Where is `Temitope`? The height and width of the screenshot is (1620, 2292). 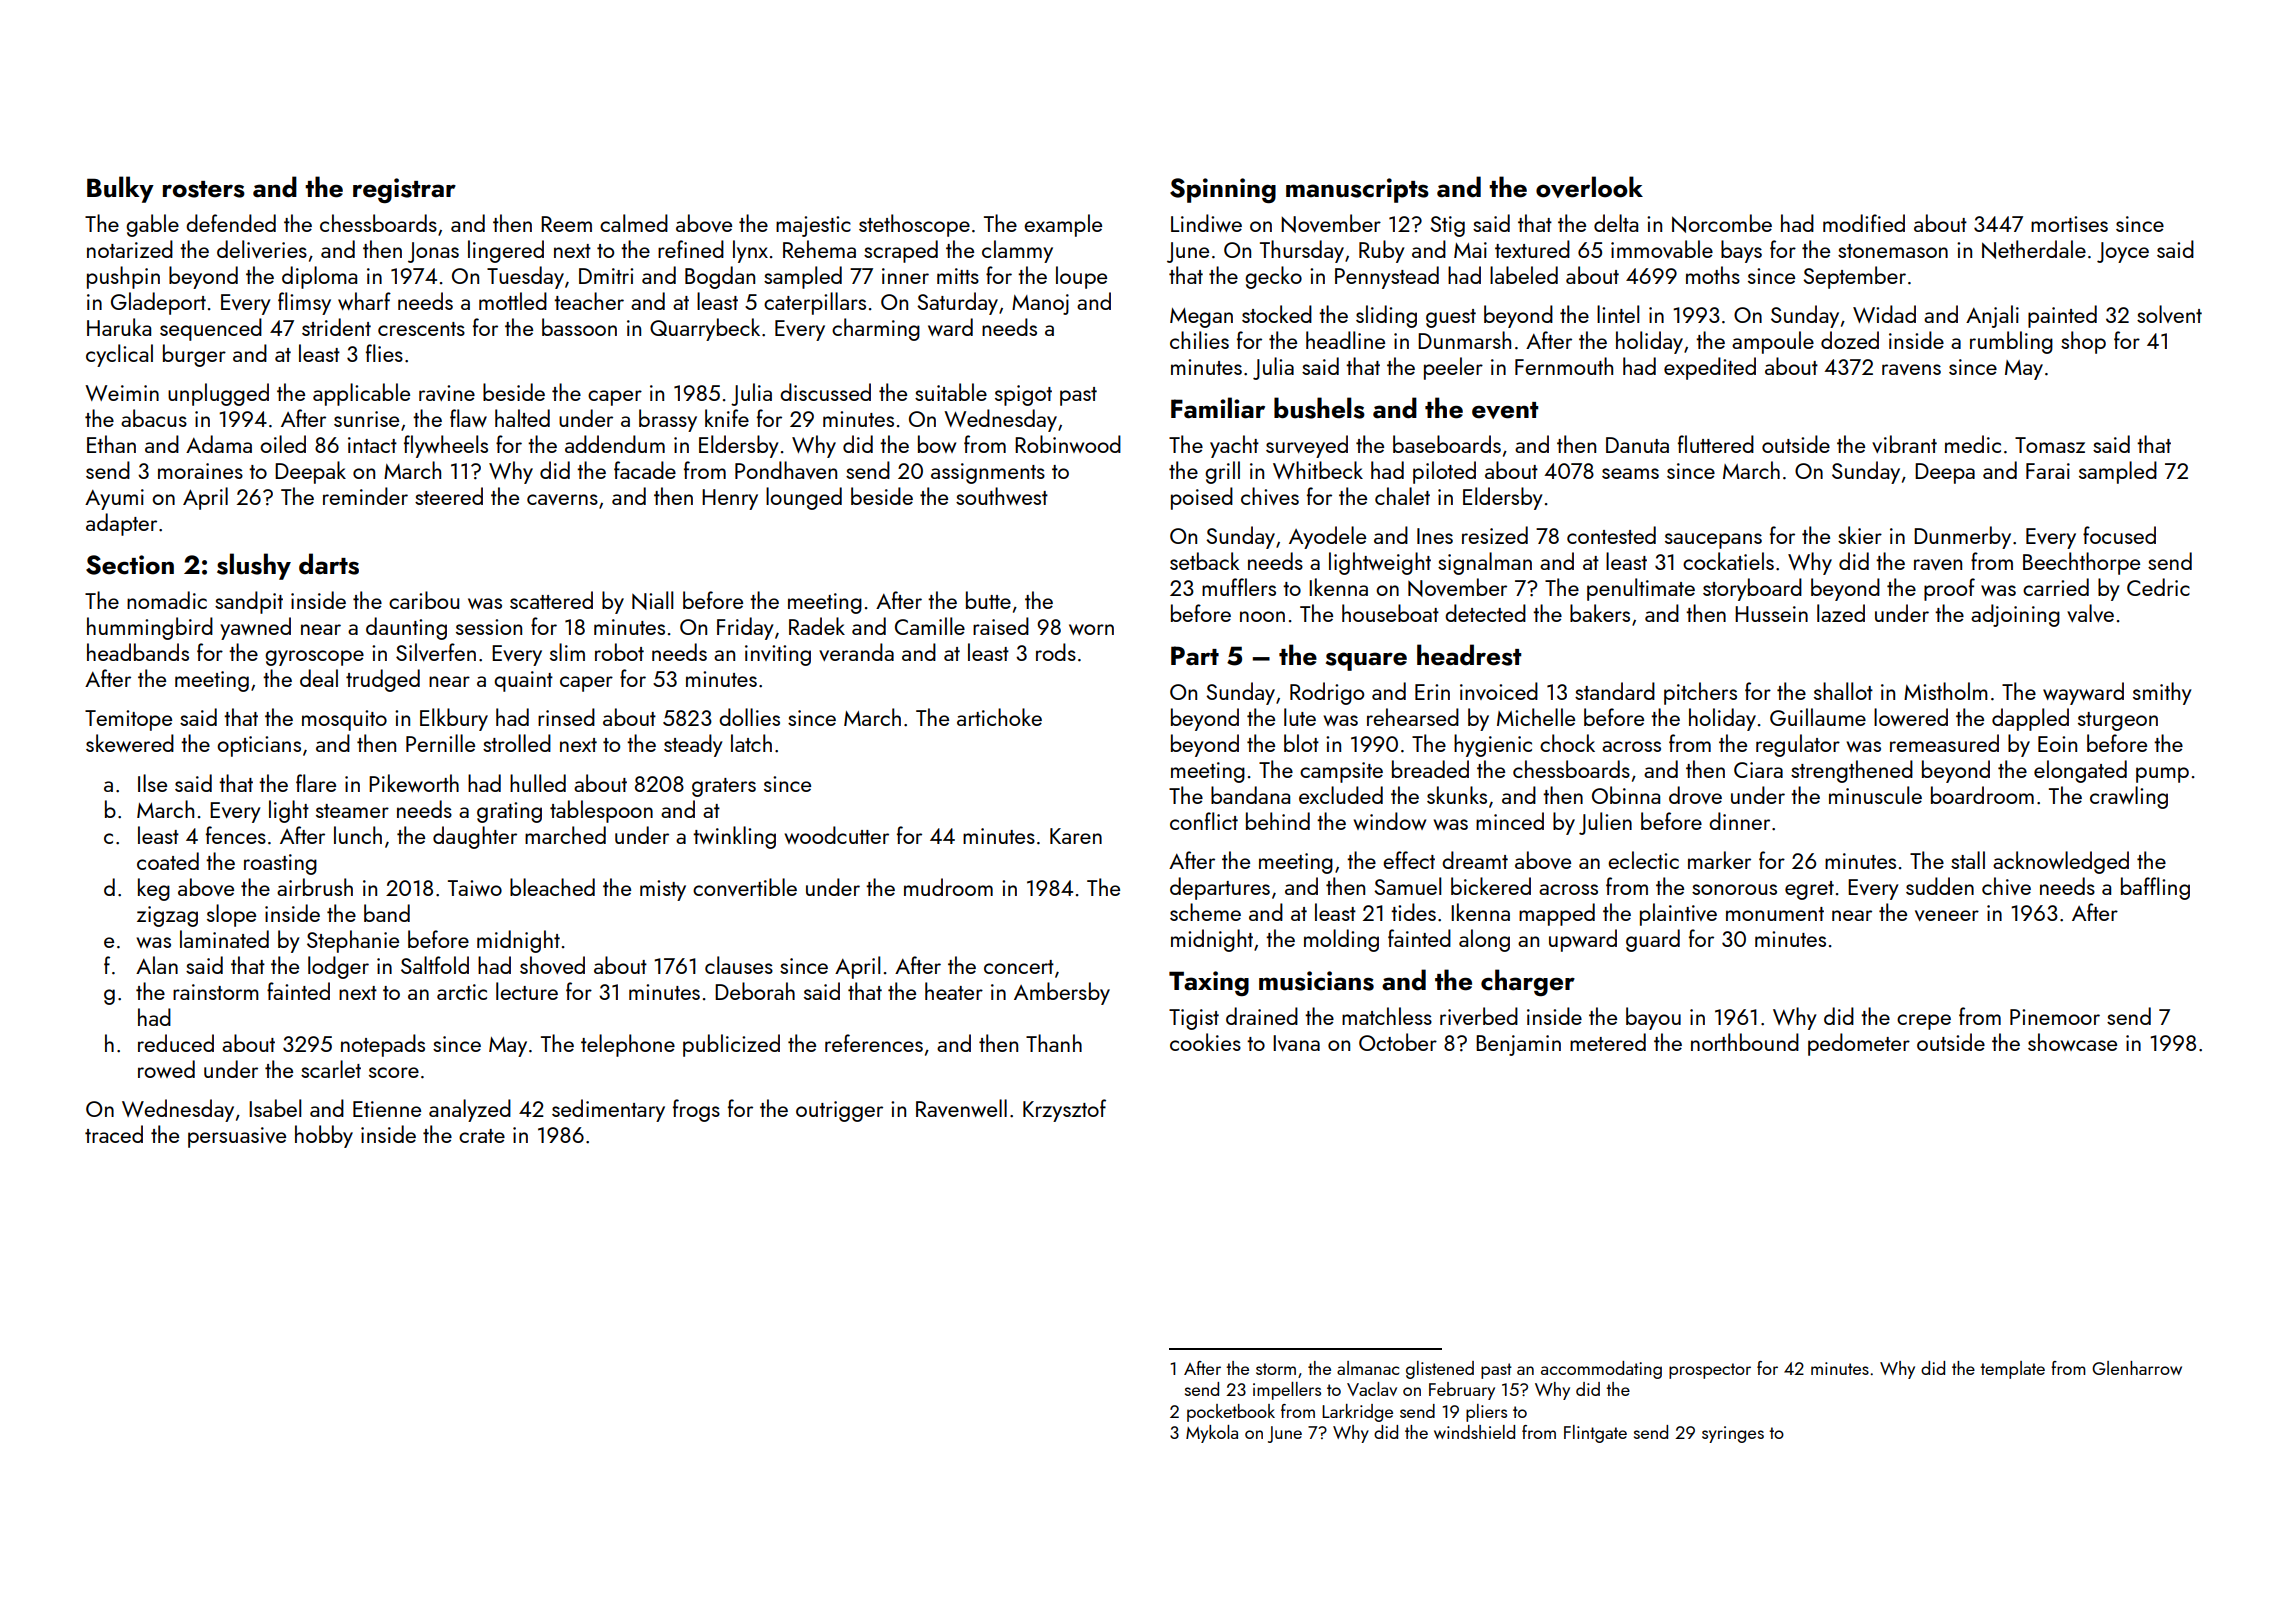 Temitope is located at coordinates (128, 720).
